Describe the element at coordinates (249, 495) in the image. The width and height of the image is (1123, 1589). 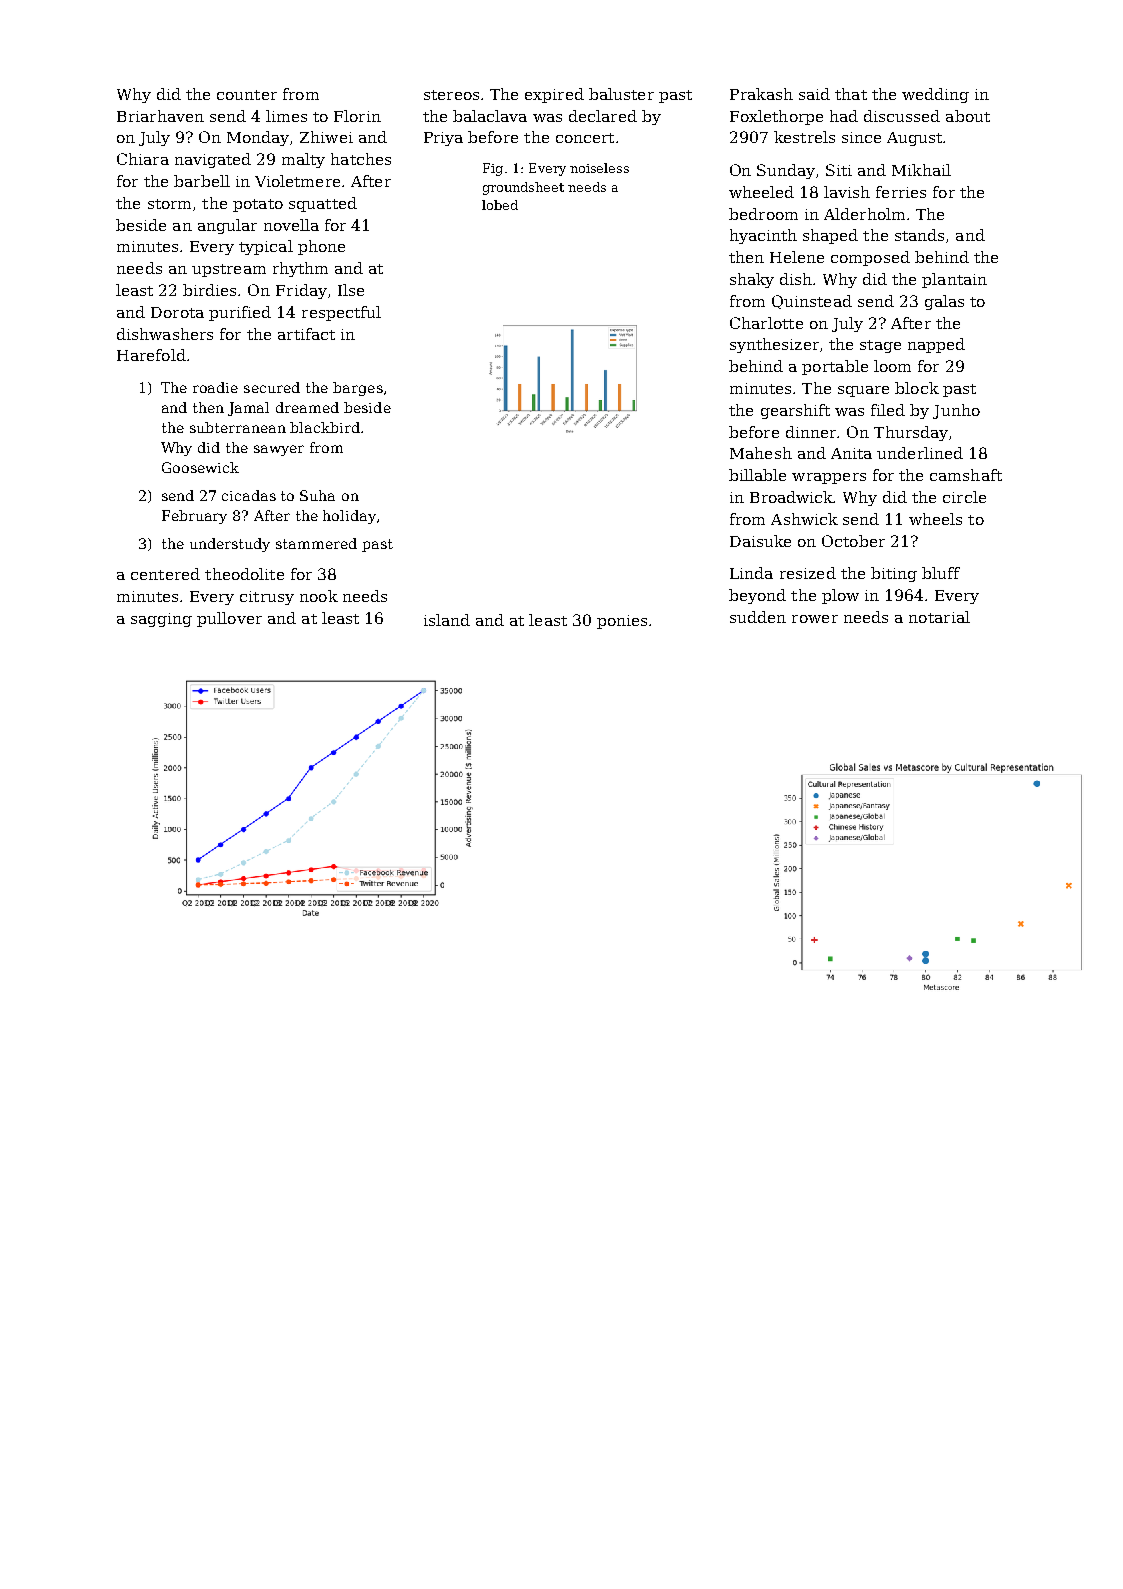
I see `cicadas` at that location.
